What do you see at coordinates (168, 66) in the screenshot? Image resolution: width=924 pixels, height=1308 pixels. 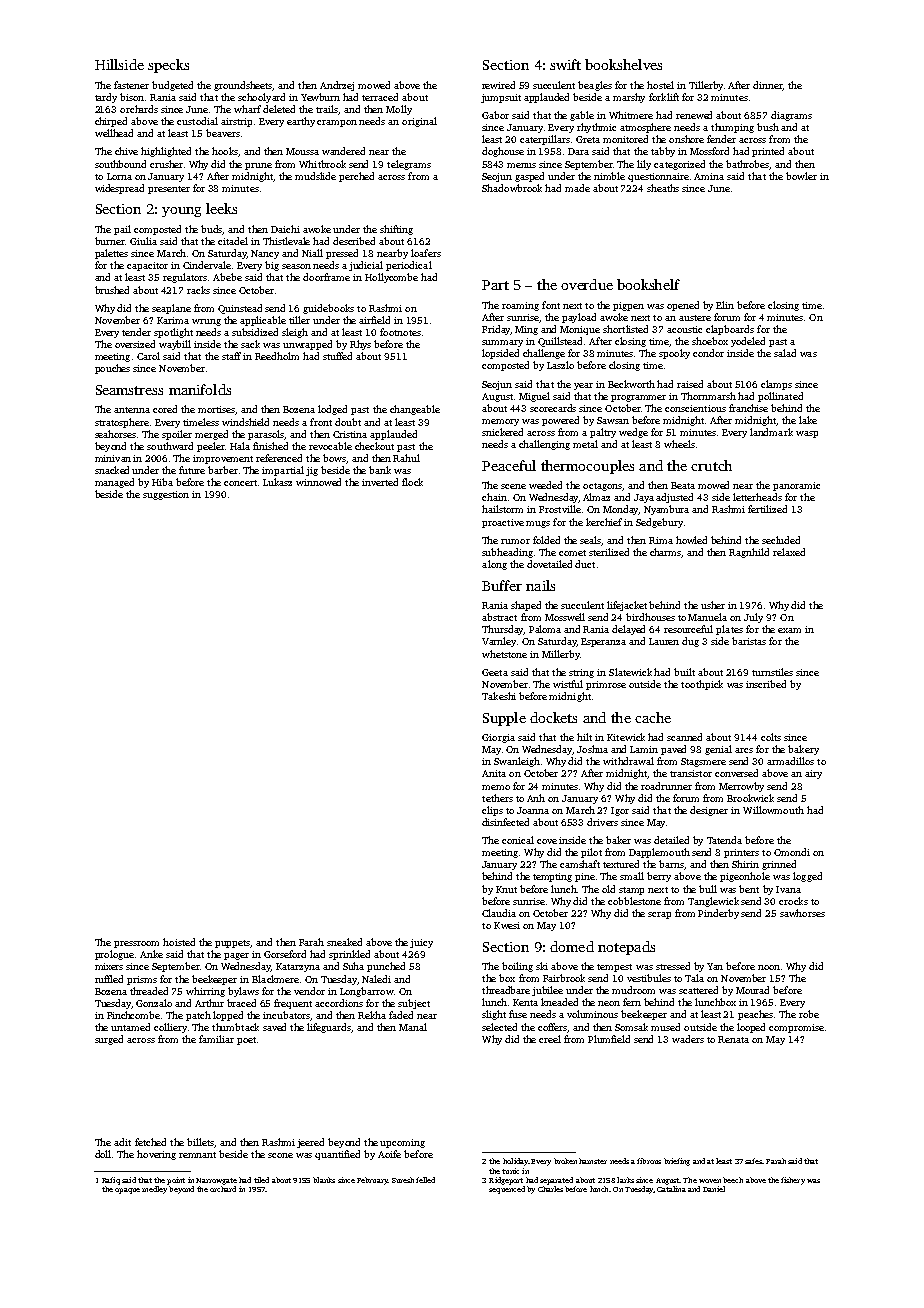 I see `specks` at bounding box center [168, 66].
